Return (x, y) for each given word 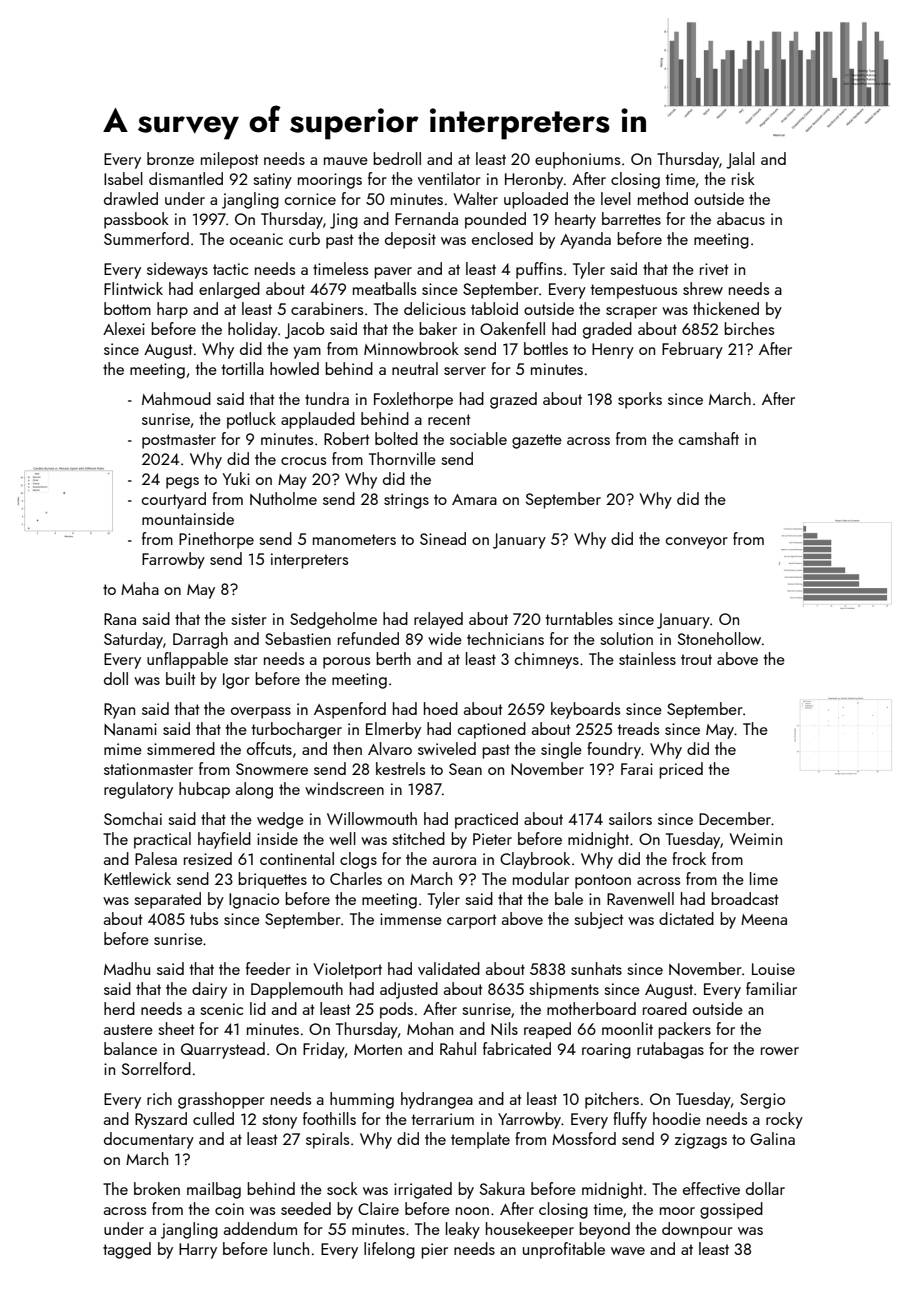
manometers (354, 539)
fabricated (517, 1048)
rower (780, 1051)
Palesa (156, 858)
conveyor (697, 543)
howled (294, 368)
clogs (358, 860)
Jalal (740, 160)
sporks (640, 400)
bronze (170, 158)
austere (128, 1029)
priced (681, 770)
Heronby (534, 180)
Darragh (200, 640)
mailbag (214, 1190)
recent (449, 419)
